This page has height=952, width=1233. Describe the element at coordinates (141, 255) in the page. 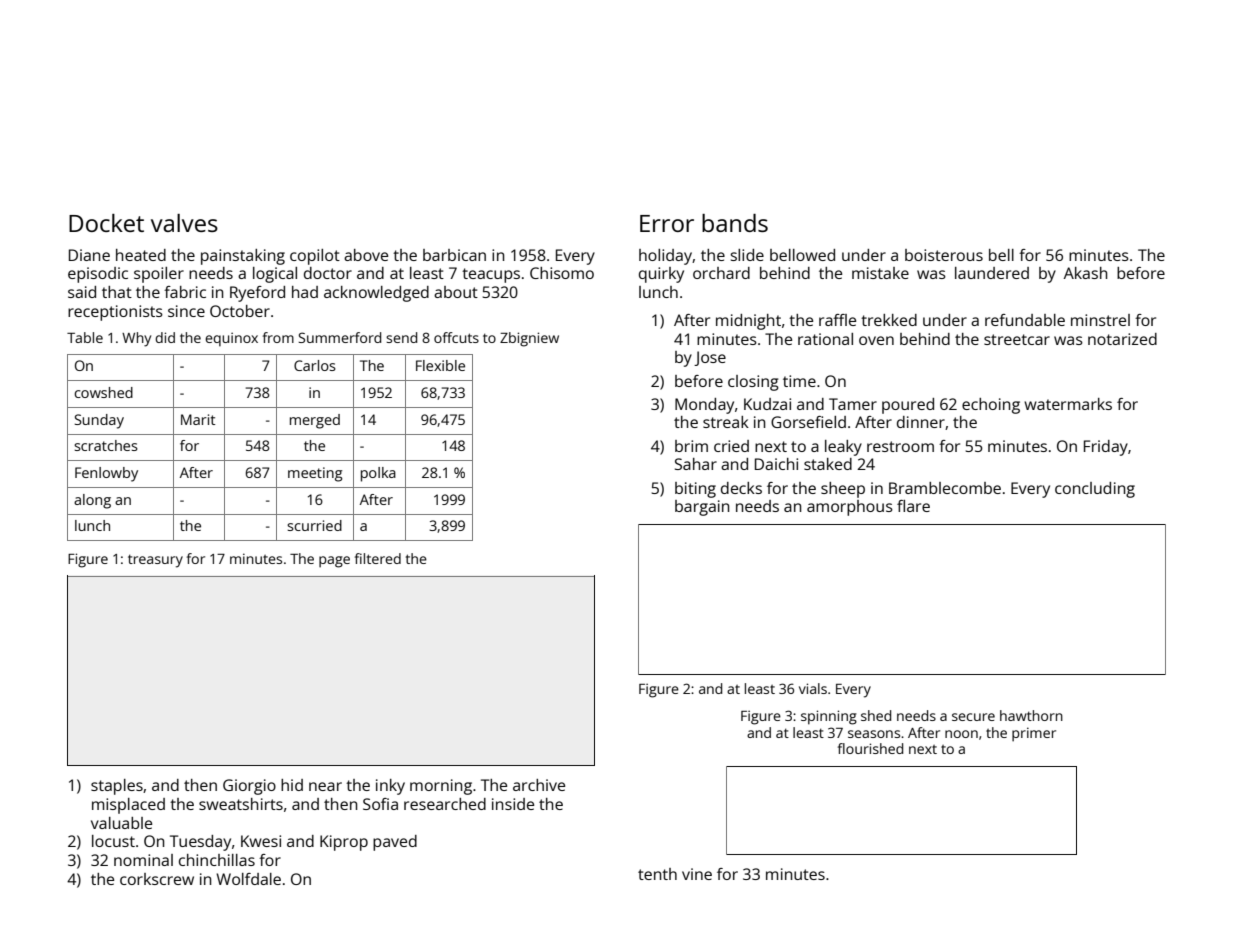

I see `heated` at that location.
